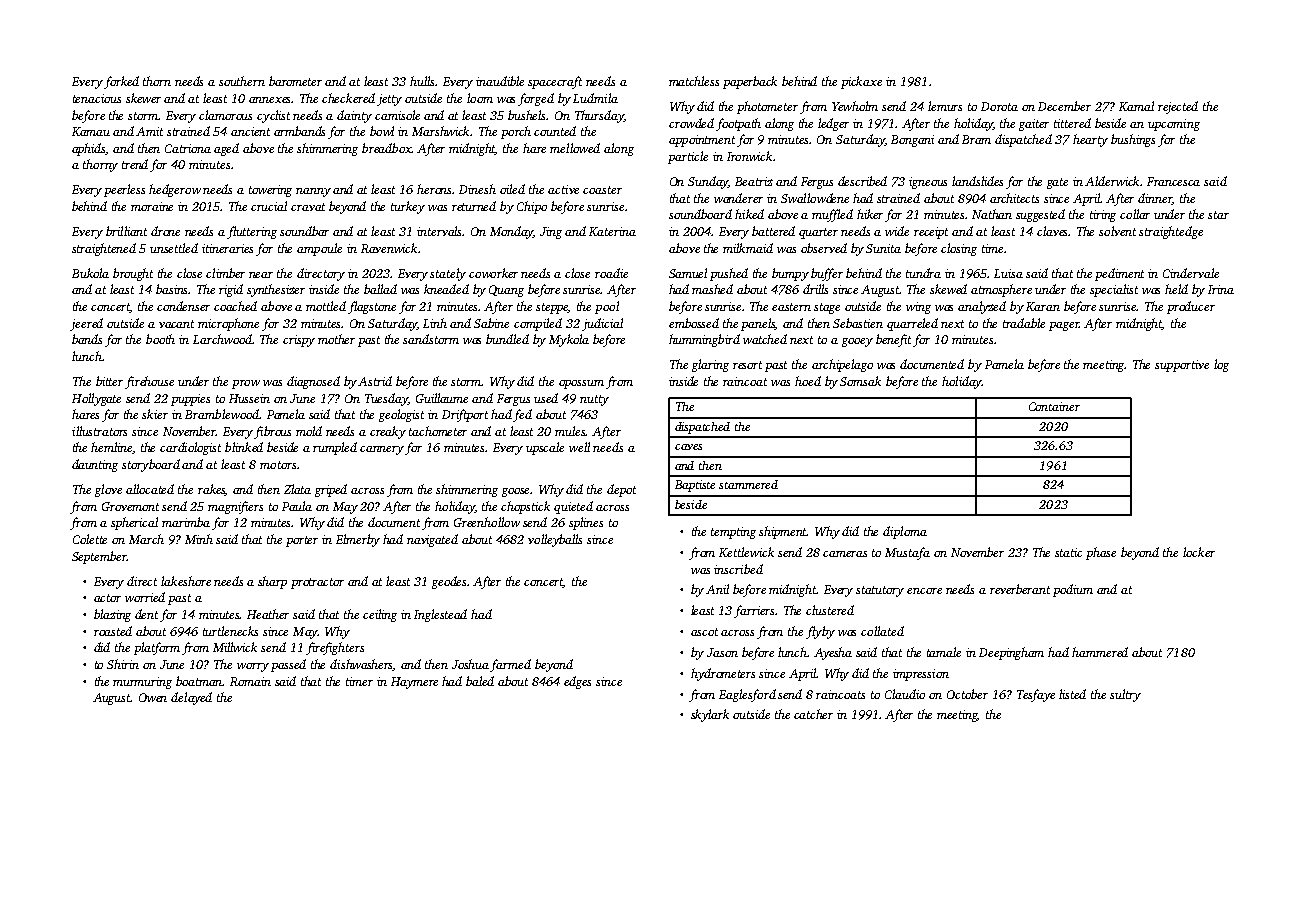 The image size is (1308, 924). I want to click on Romain, so click(250, 681).
